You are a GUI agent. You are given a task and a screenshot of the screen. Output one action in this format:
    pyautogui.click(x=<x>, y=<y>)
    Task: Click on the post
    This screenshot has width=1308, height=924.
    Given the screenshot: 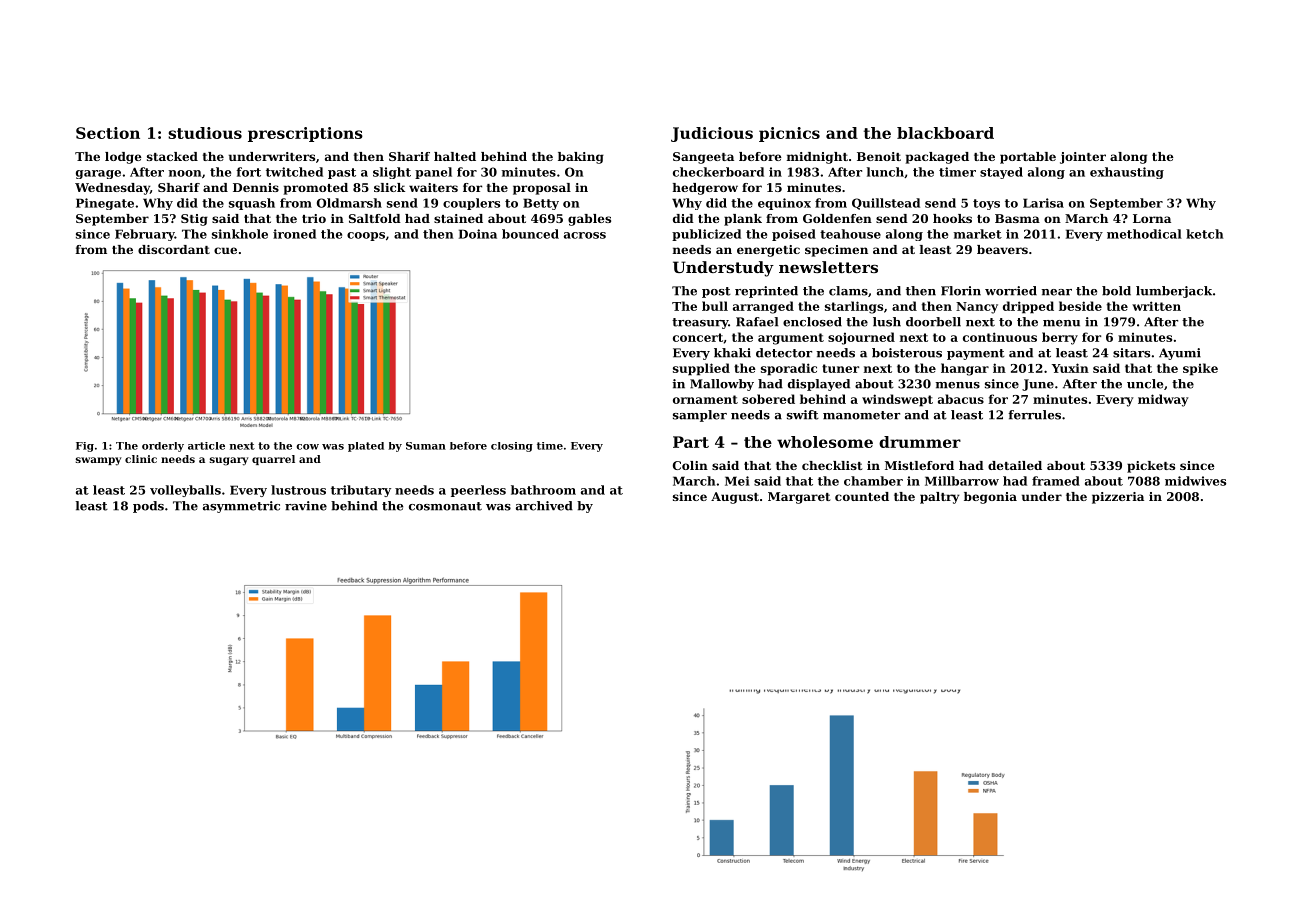 What is the action you would take?
    pyautogui.click(x=716, y=292)
